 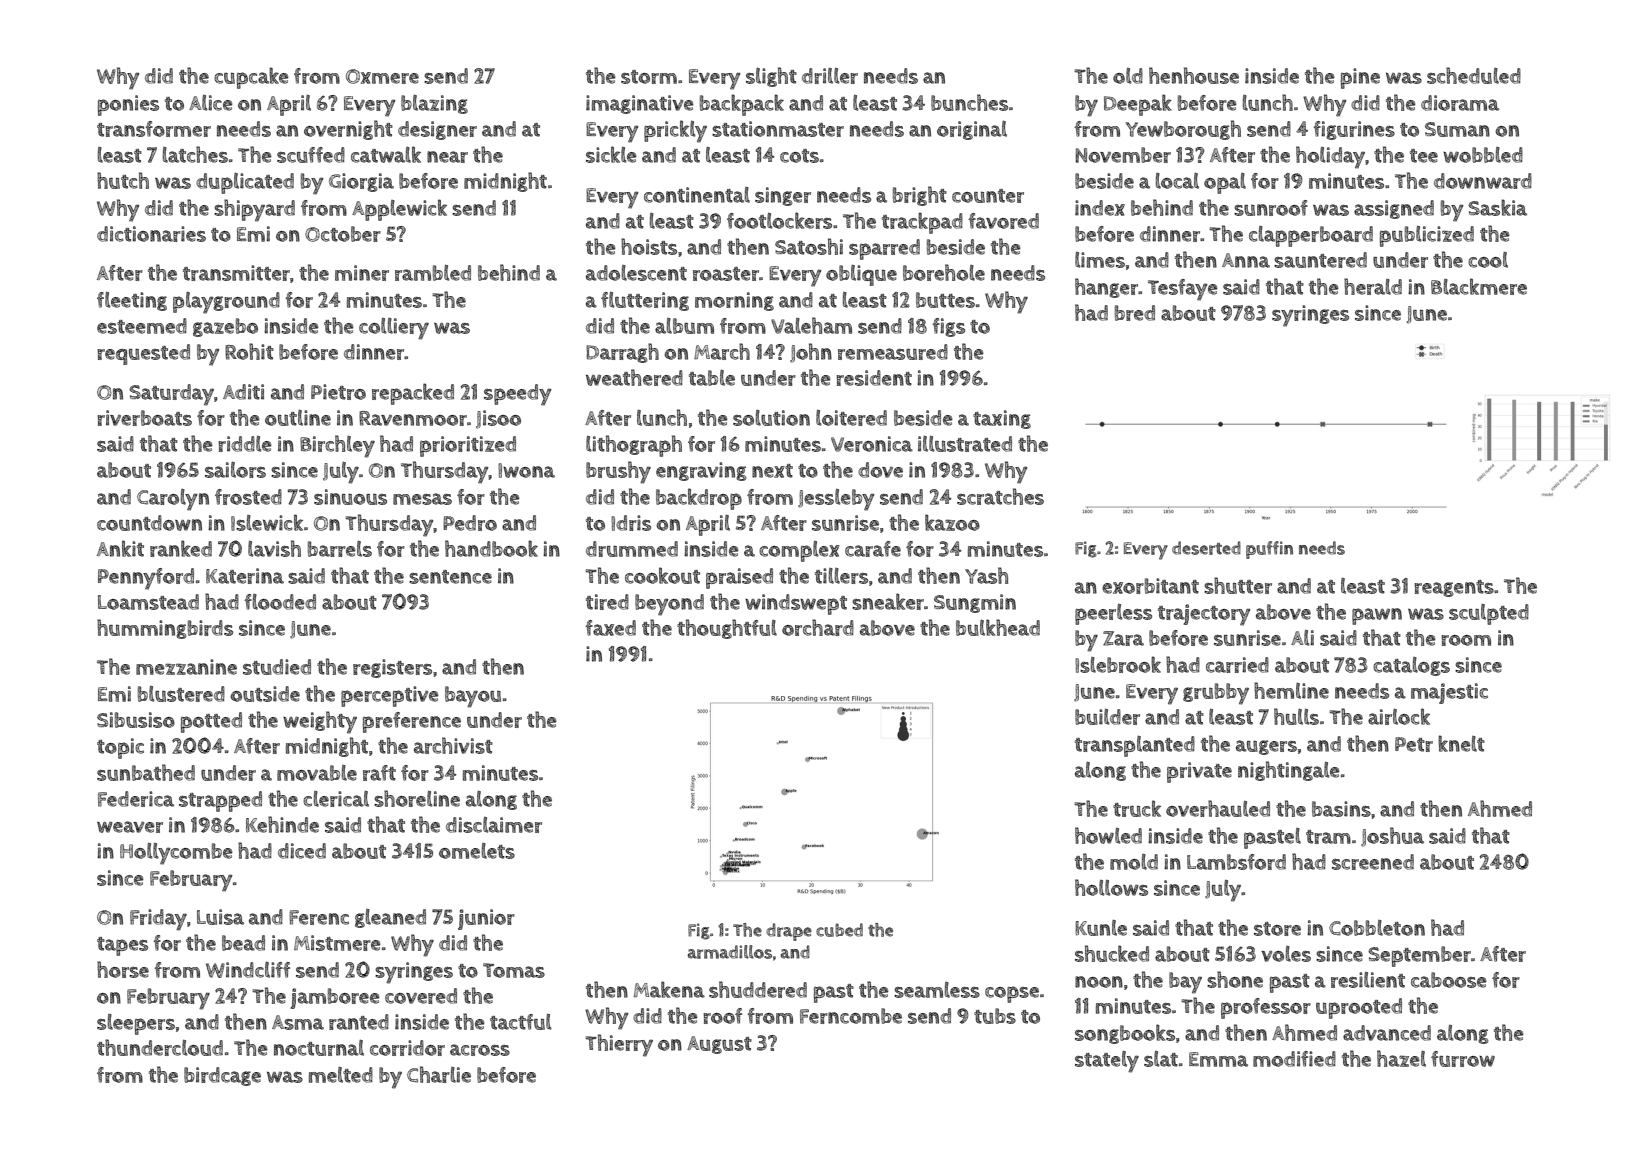 I want to click on screened, so click(x=1373, y=862).
